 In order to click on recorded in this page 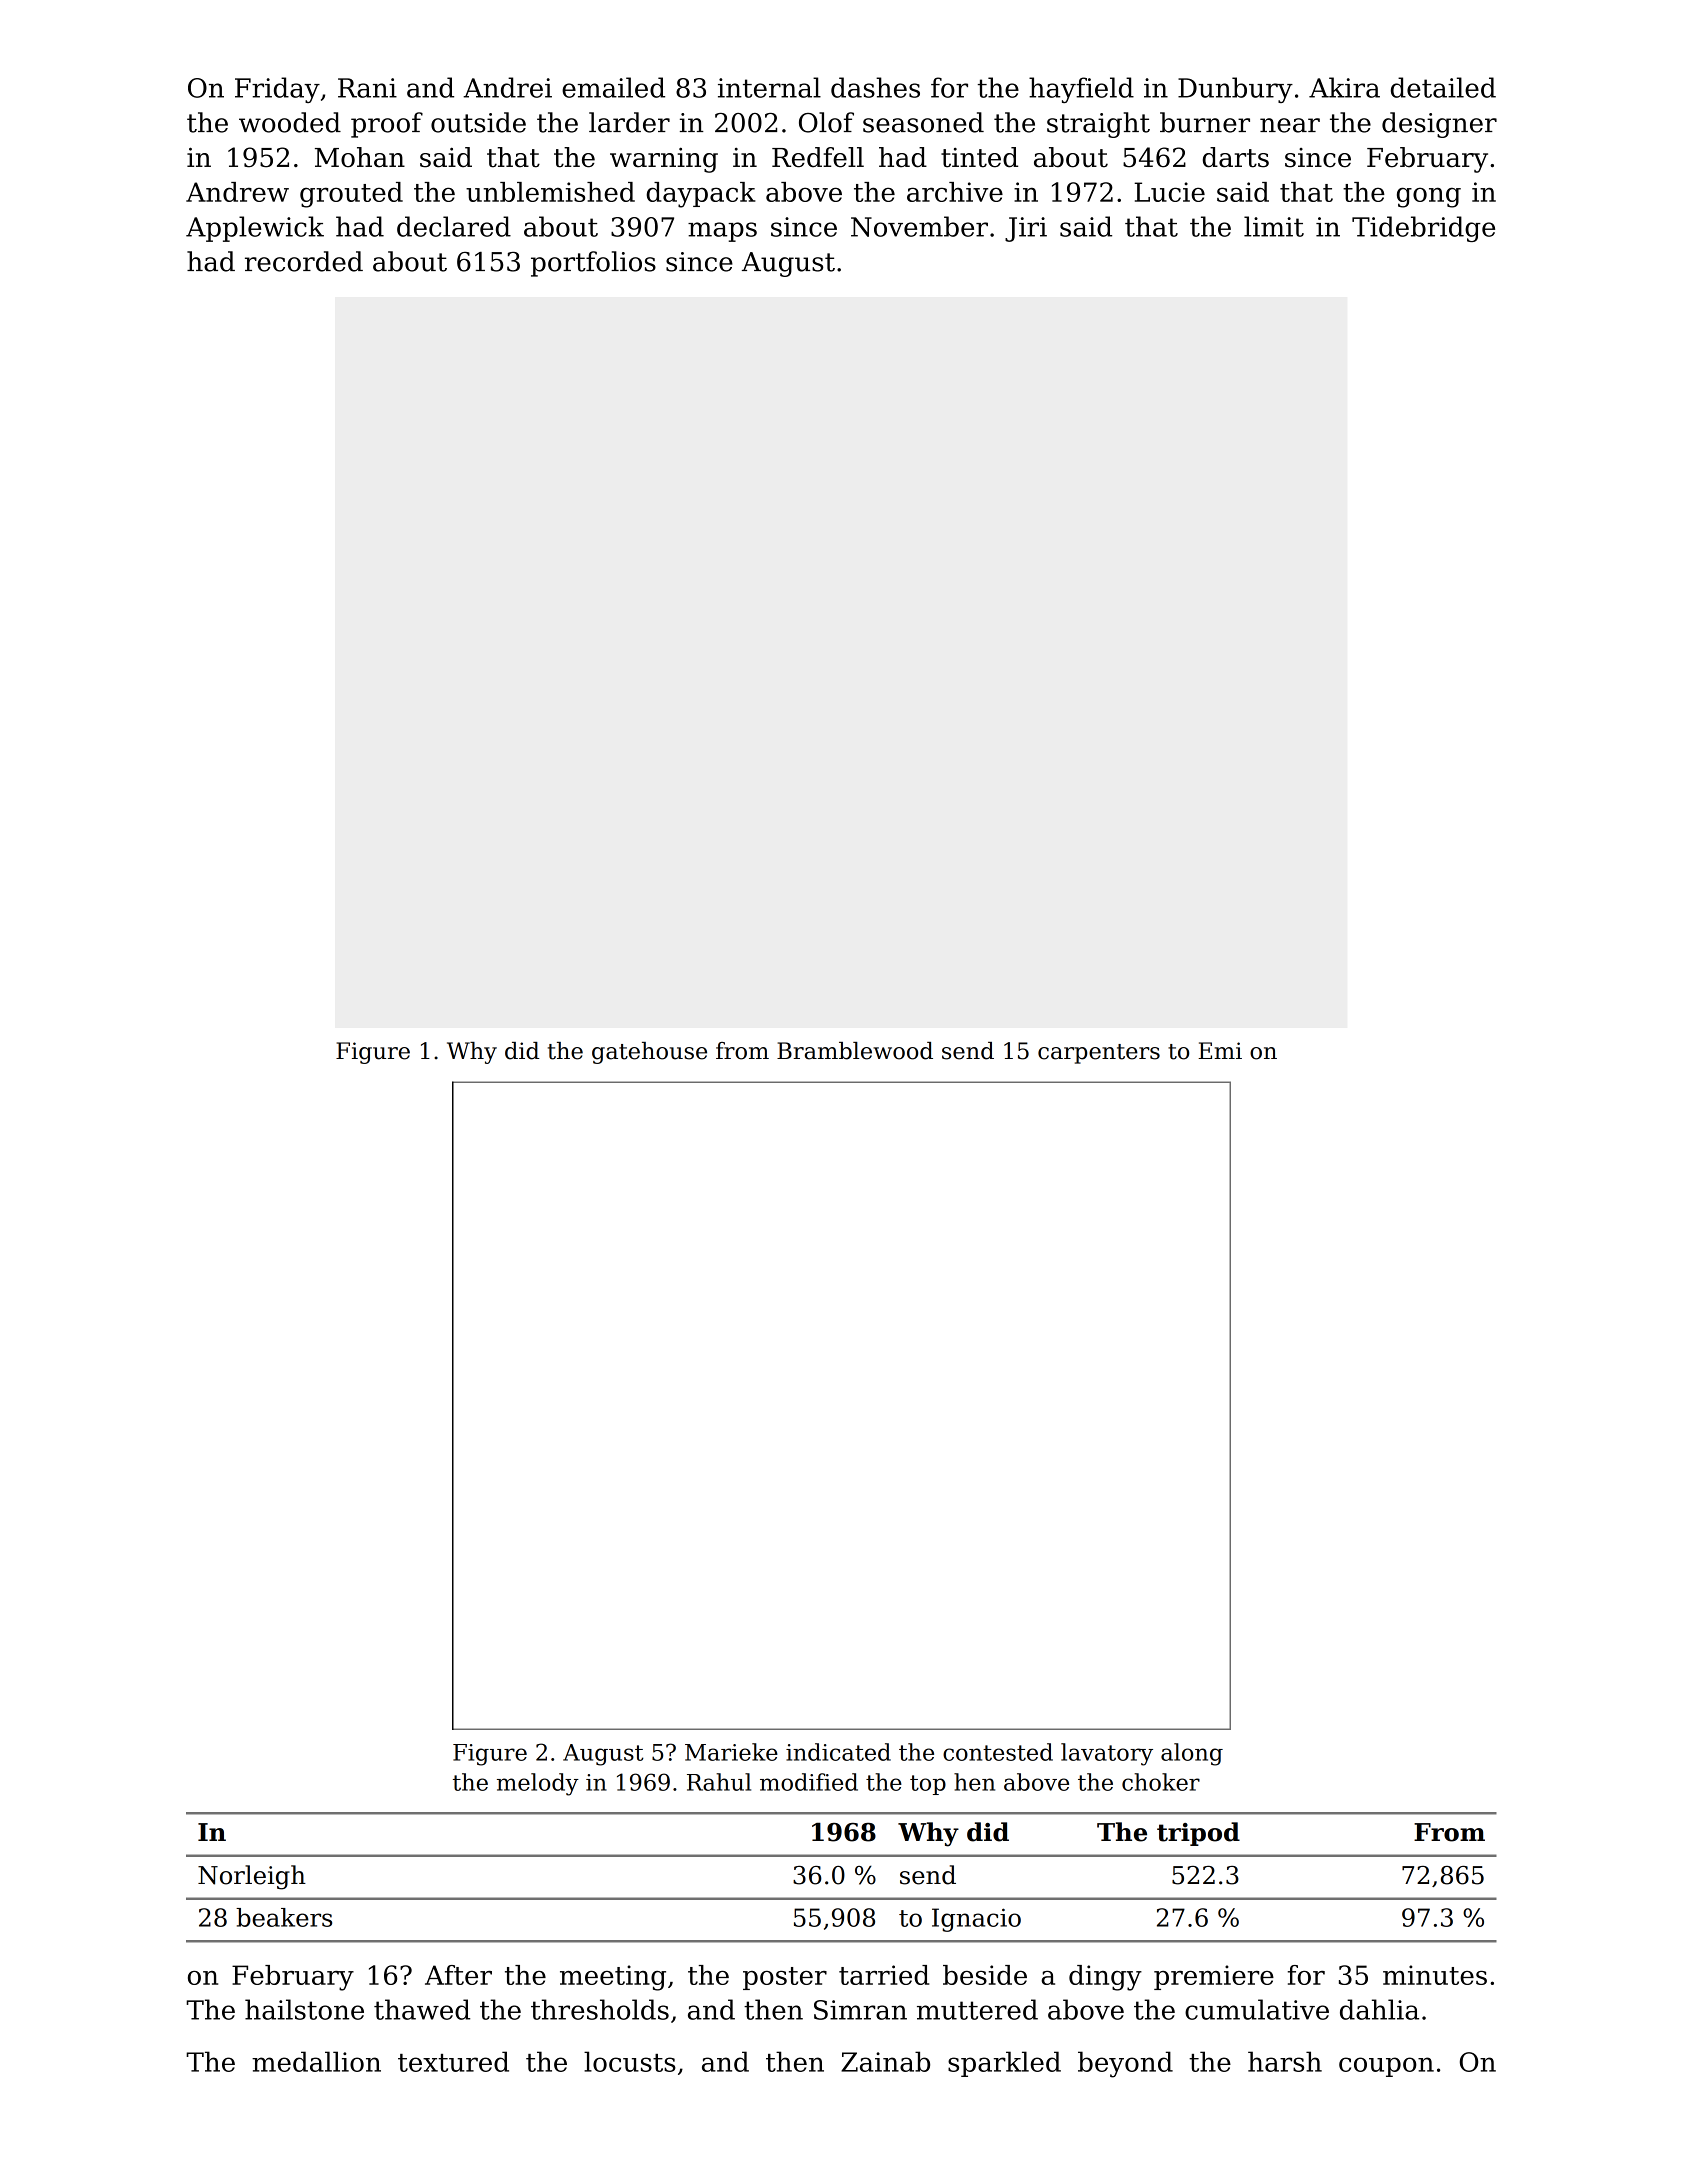, I will do `click(304, 261)`.
